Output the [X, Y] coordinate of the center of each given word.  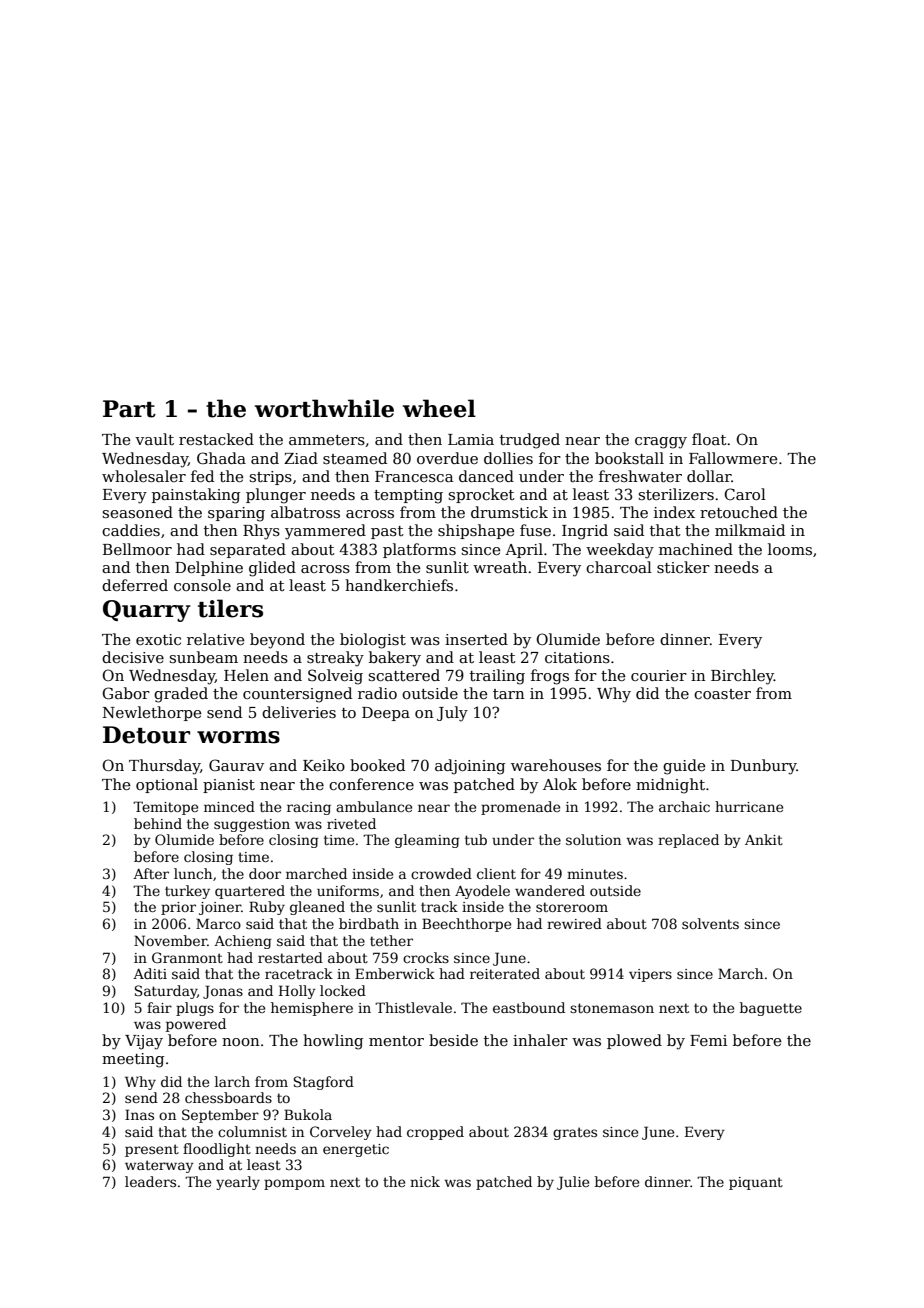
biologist [373, 641]
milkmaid [750, 530]
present [152, 1150]
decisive [133, 657]
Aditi [150, 973]
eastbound [529, 1007]
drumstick [509, 512]
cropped [435, 1133]
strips [270, 478]
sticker [683, 567]
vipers [650, 975]
